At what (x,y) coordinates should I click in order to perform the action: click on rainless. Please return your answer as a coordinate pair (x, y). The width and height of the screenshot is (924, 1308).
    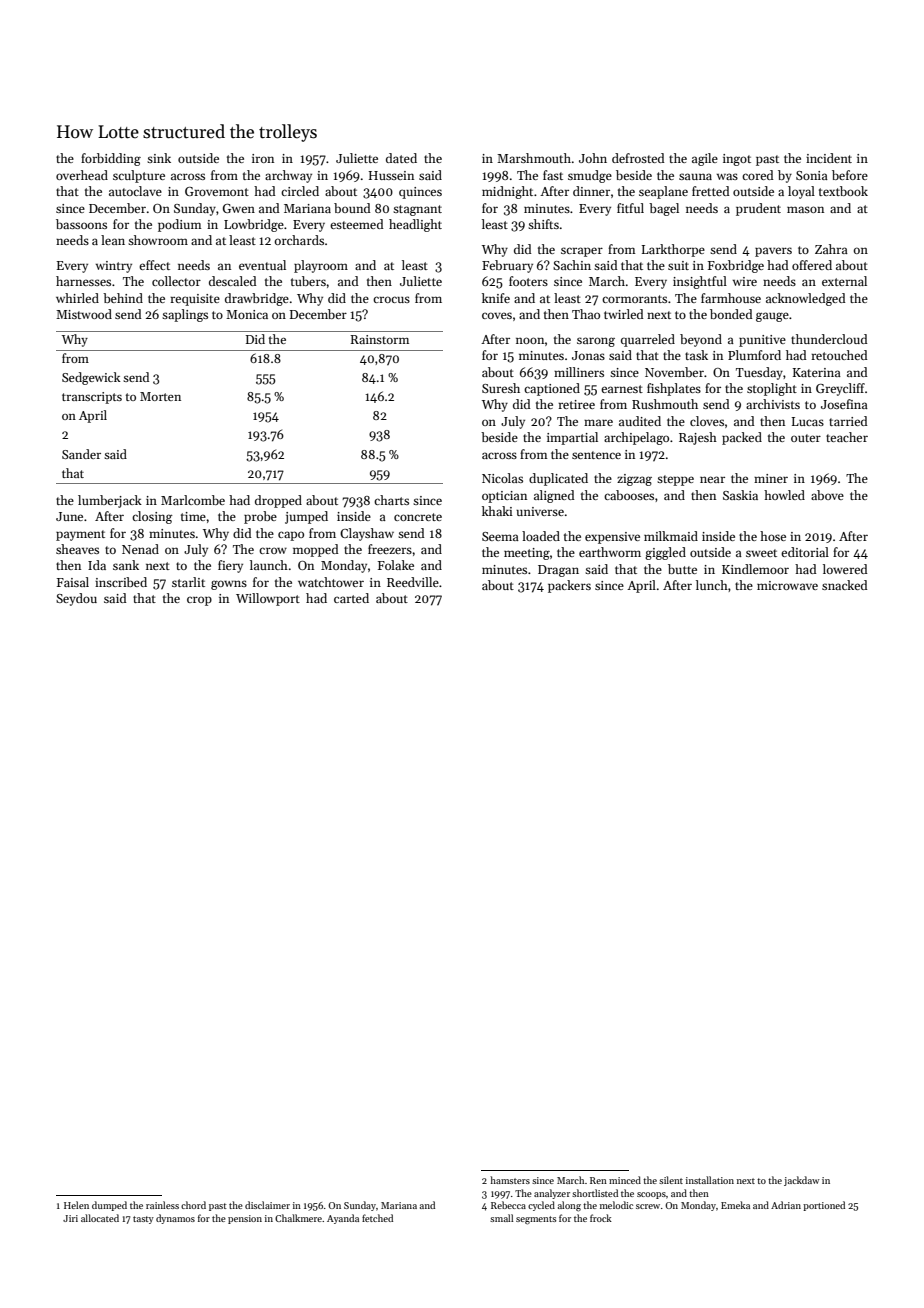
    Looking at the image, I should click on (162, 1205).
